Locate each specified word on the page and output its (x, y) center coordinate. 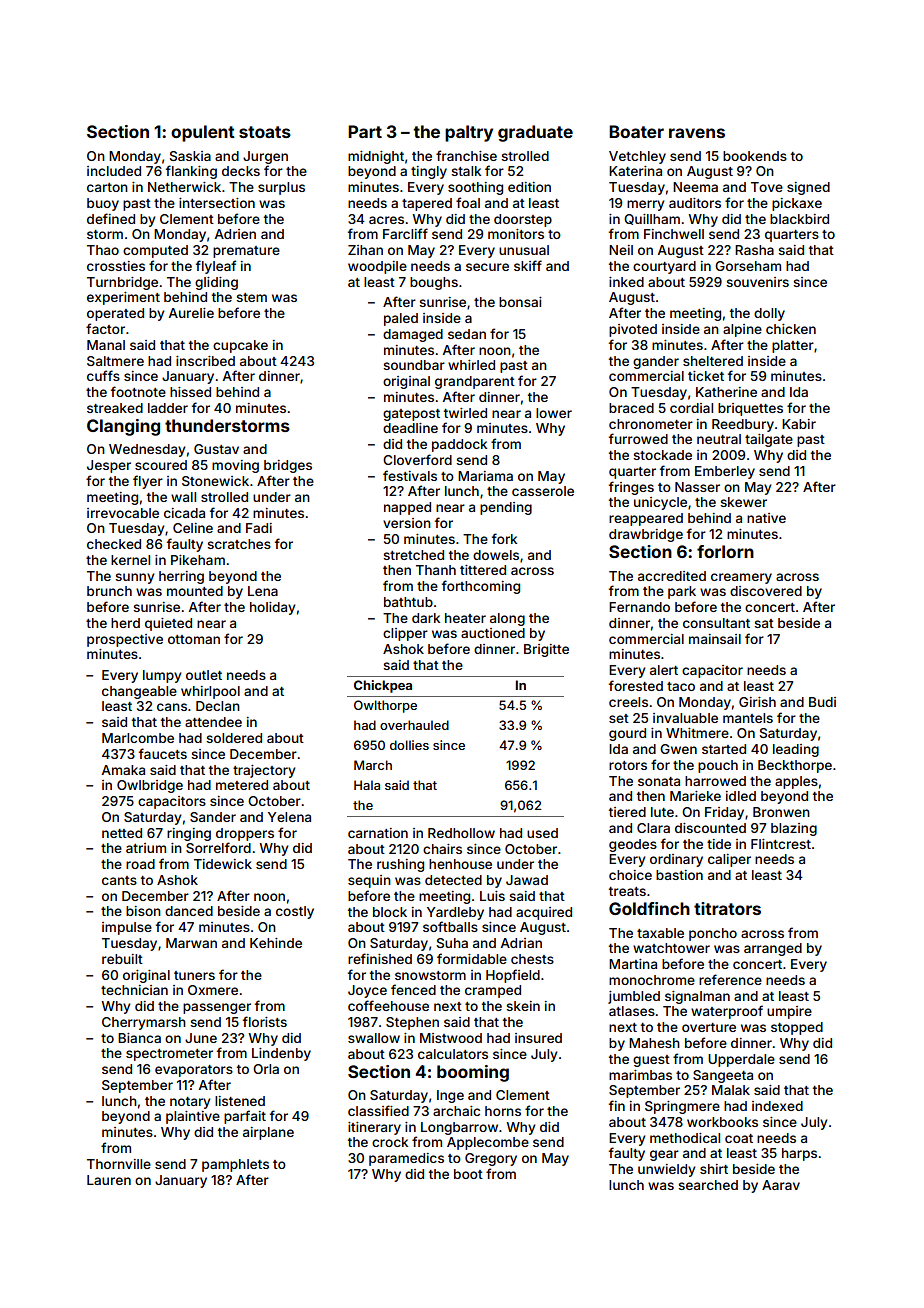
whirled (471, 365)
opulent (203, 133)
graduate (535, 133)
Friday (724, 813)
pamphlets (235, 1165)
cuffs (103, 375)
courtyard (664, 267)
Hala (367, 785)
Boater (636, 131)
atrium (146, 848)
